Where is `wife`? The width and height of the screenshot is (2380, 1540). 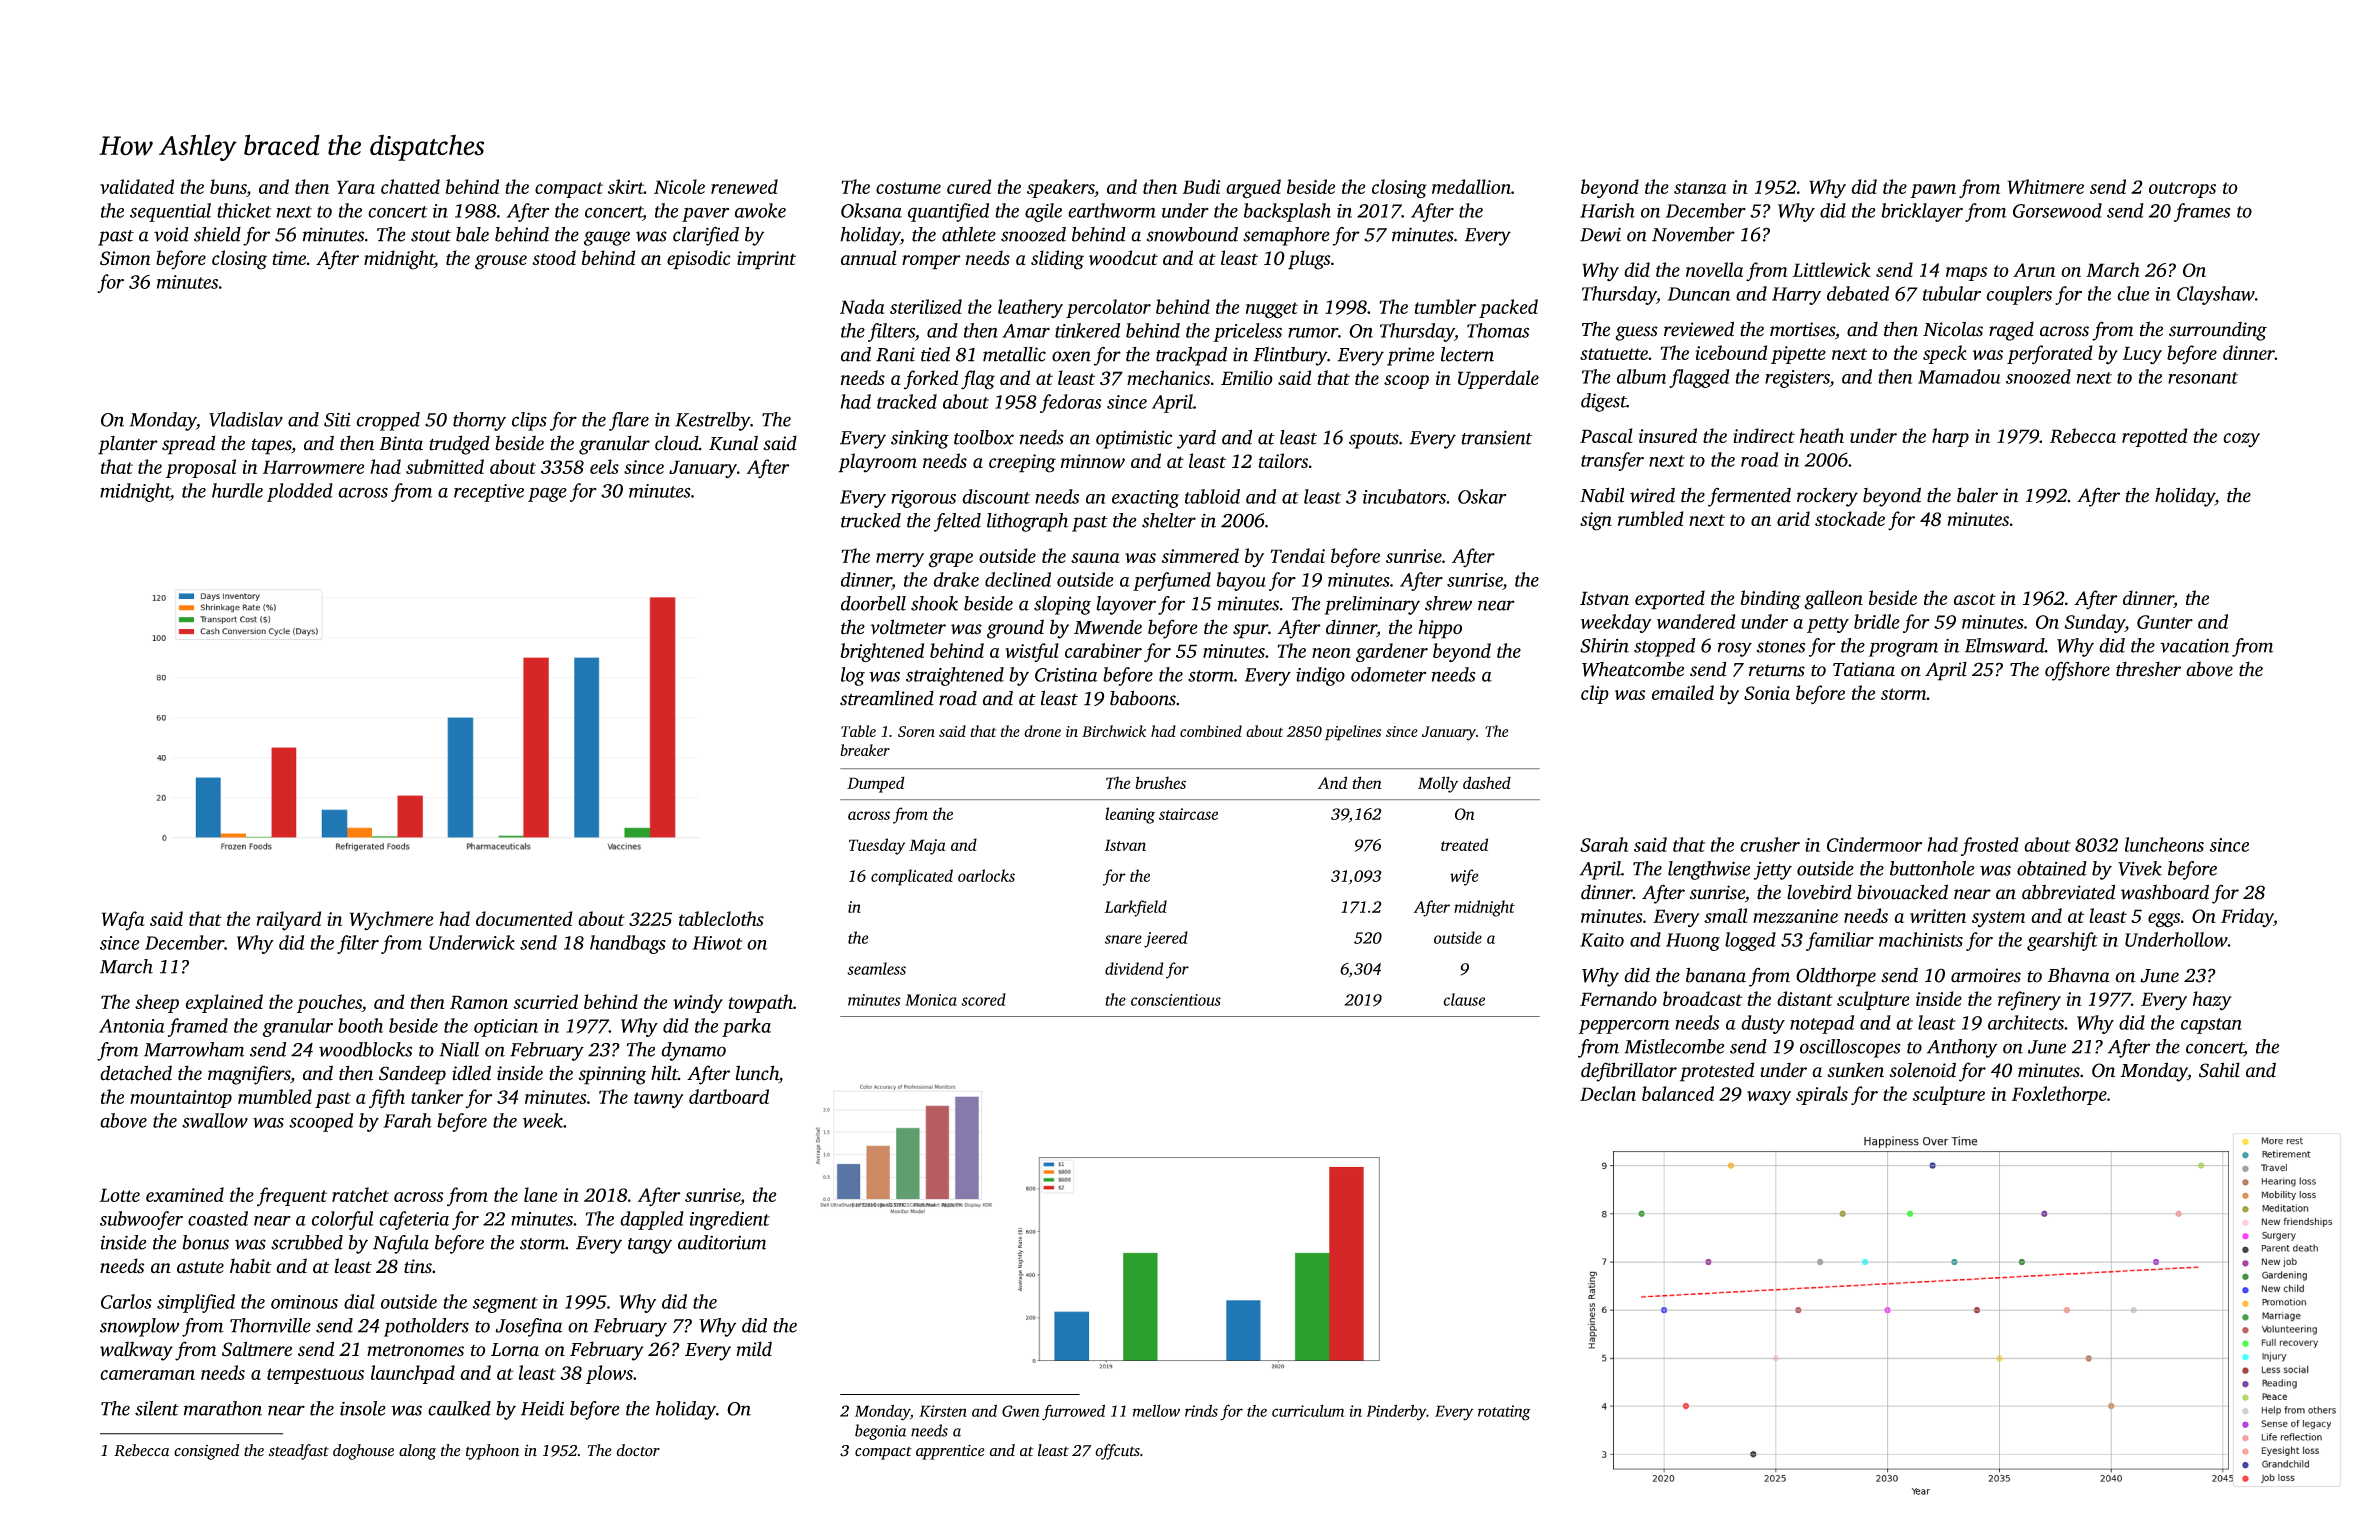 wife is located at coordinates (1464, 877).
